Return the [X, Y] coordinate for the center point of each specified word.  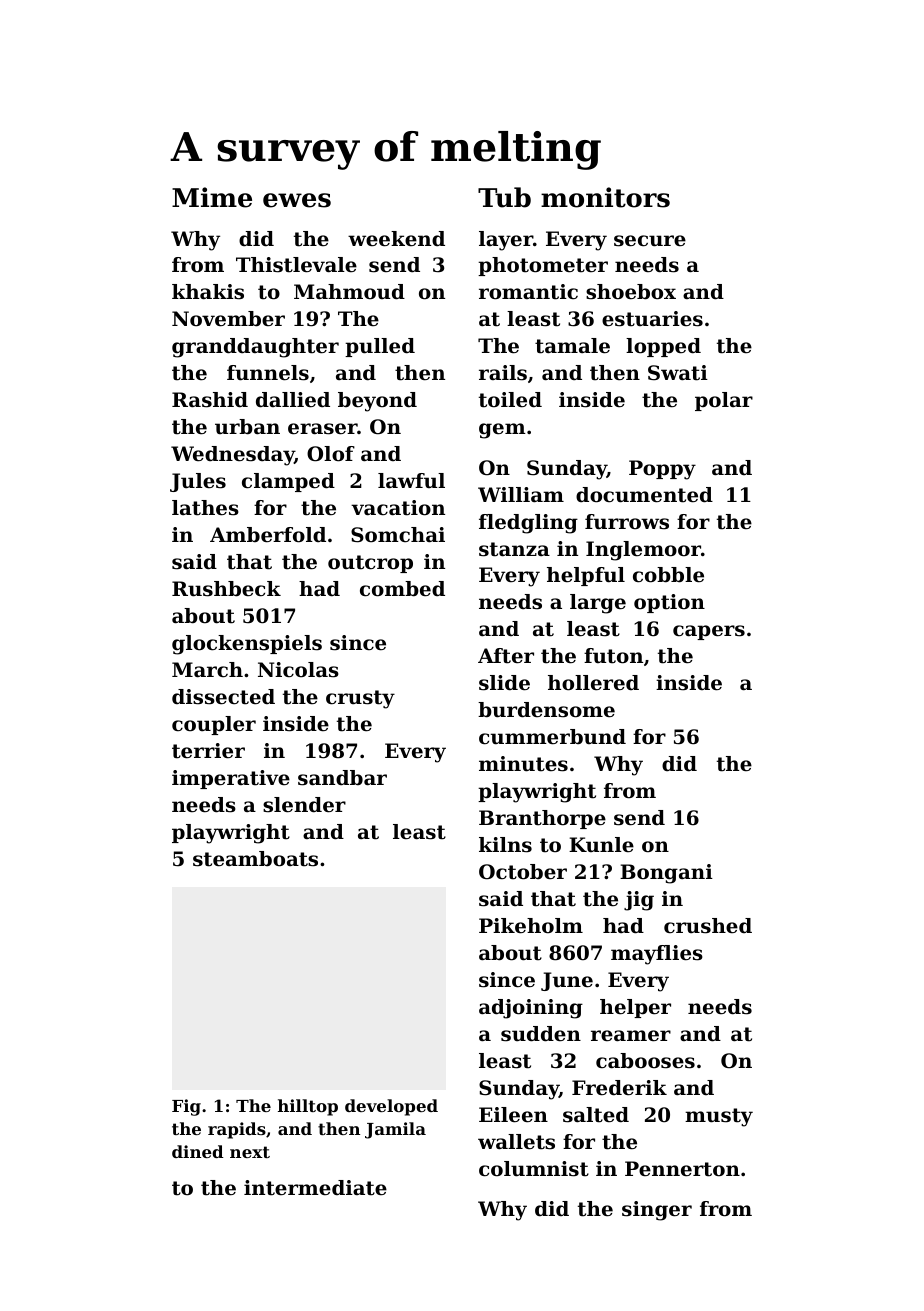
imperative [231, 779]
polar [724, 401]
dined [197, 1151]
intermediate [315, 1188]
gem [502, 431]
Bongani [666, 874]
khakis [208, 292]
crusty [360, 699]
